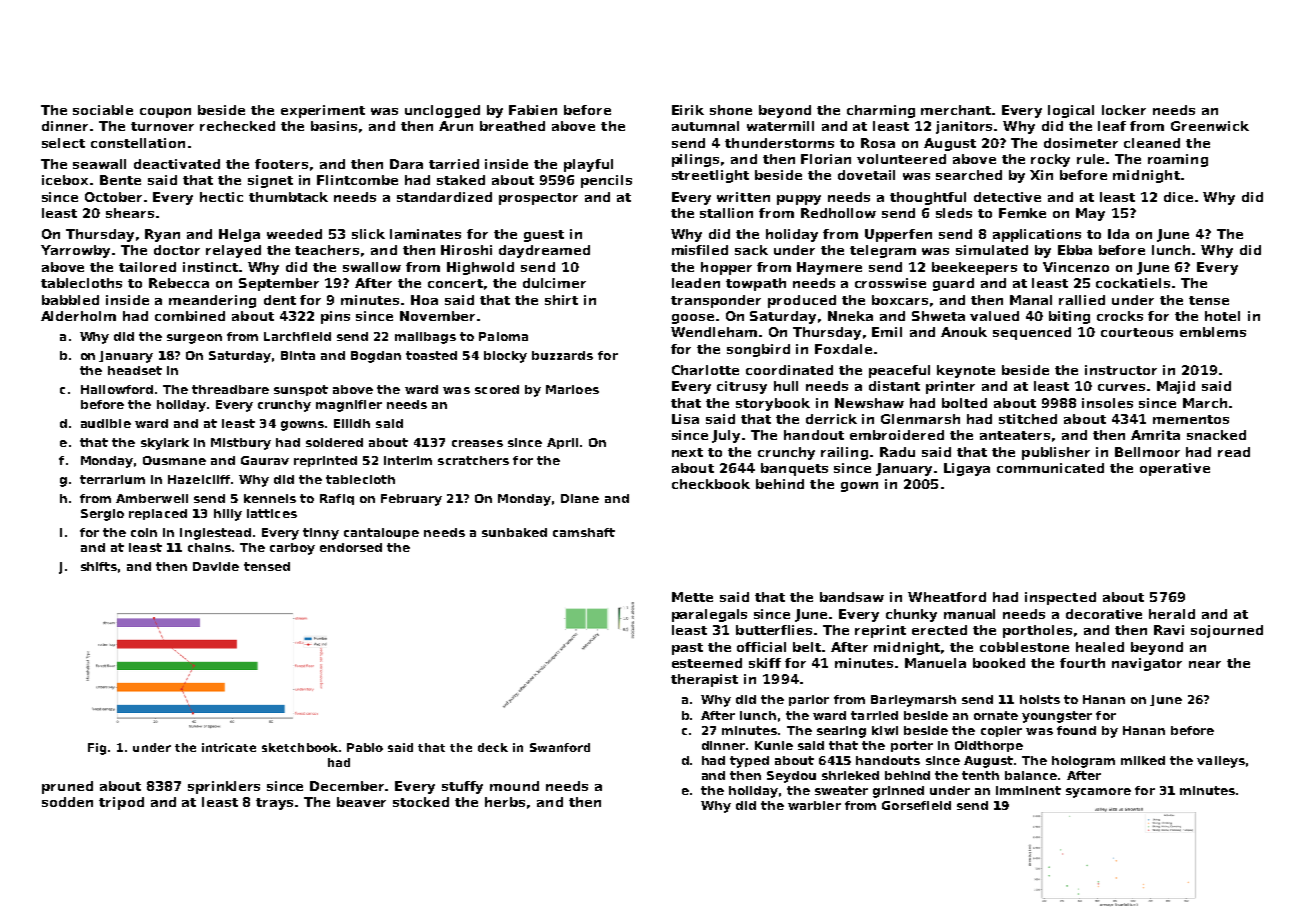 This page has height=924, width=1308. What do you see at coordinates (1175, 469) in the page?
I see `operative` at bounding box center [1175, 469].
